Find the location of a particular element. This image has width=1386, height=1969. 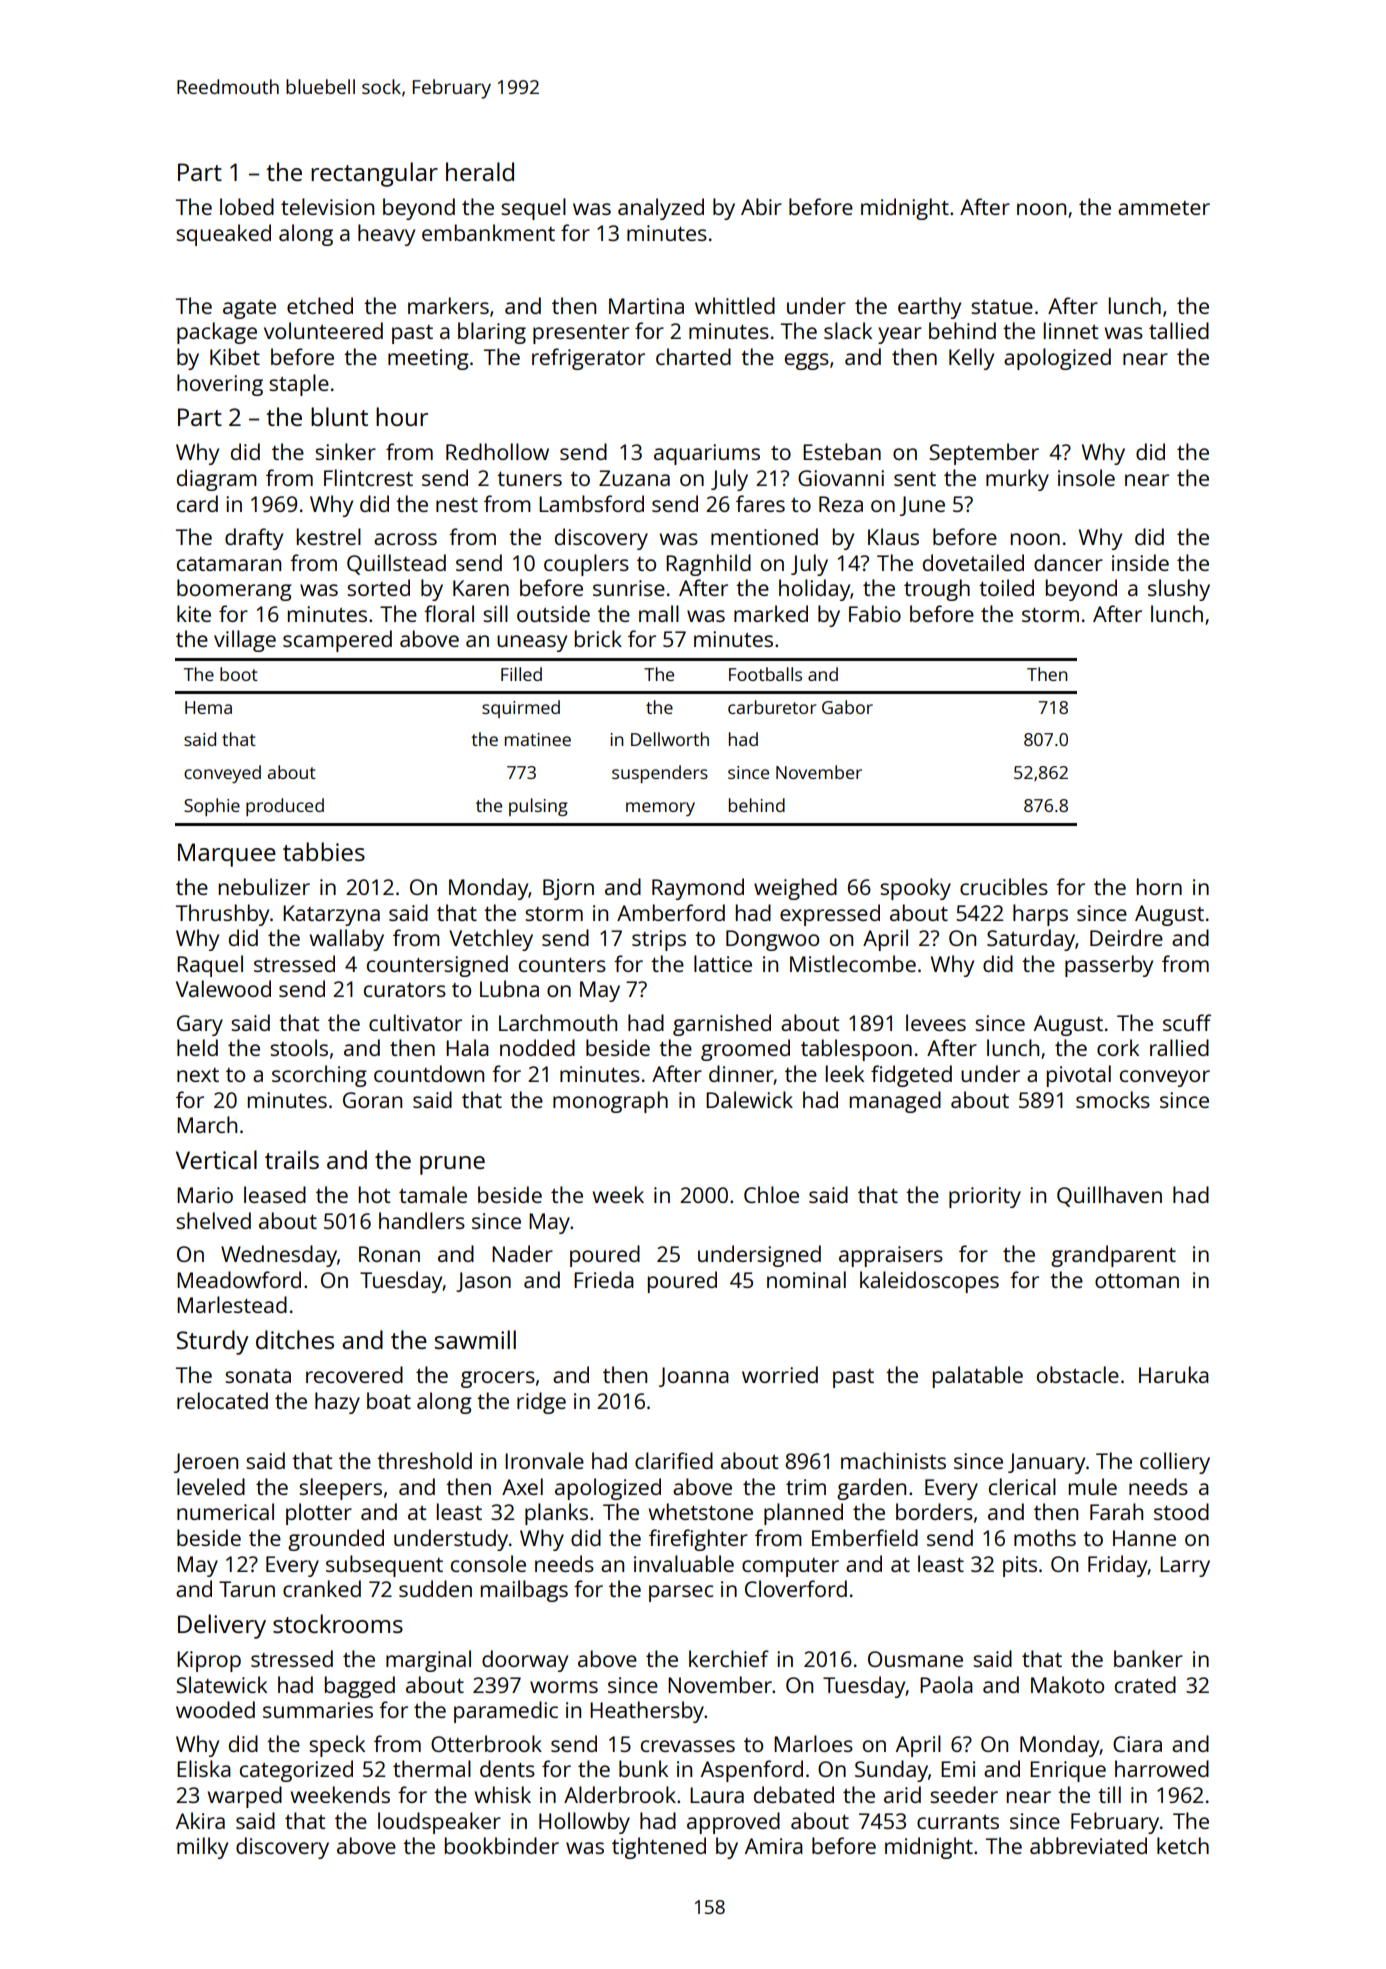

whittled is located at coordinates (735, 305).
